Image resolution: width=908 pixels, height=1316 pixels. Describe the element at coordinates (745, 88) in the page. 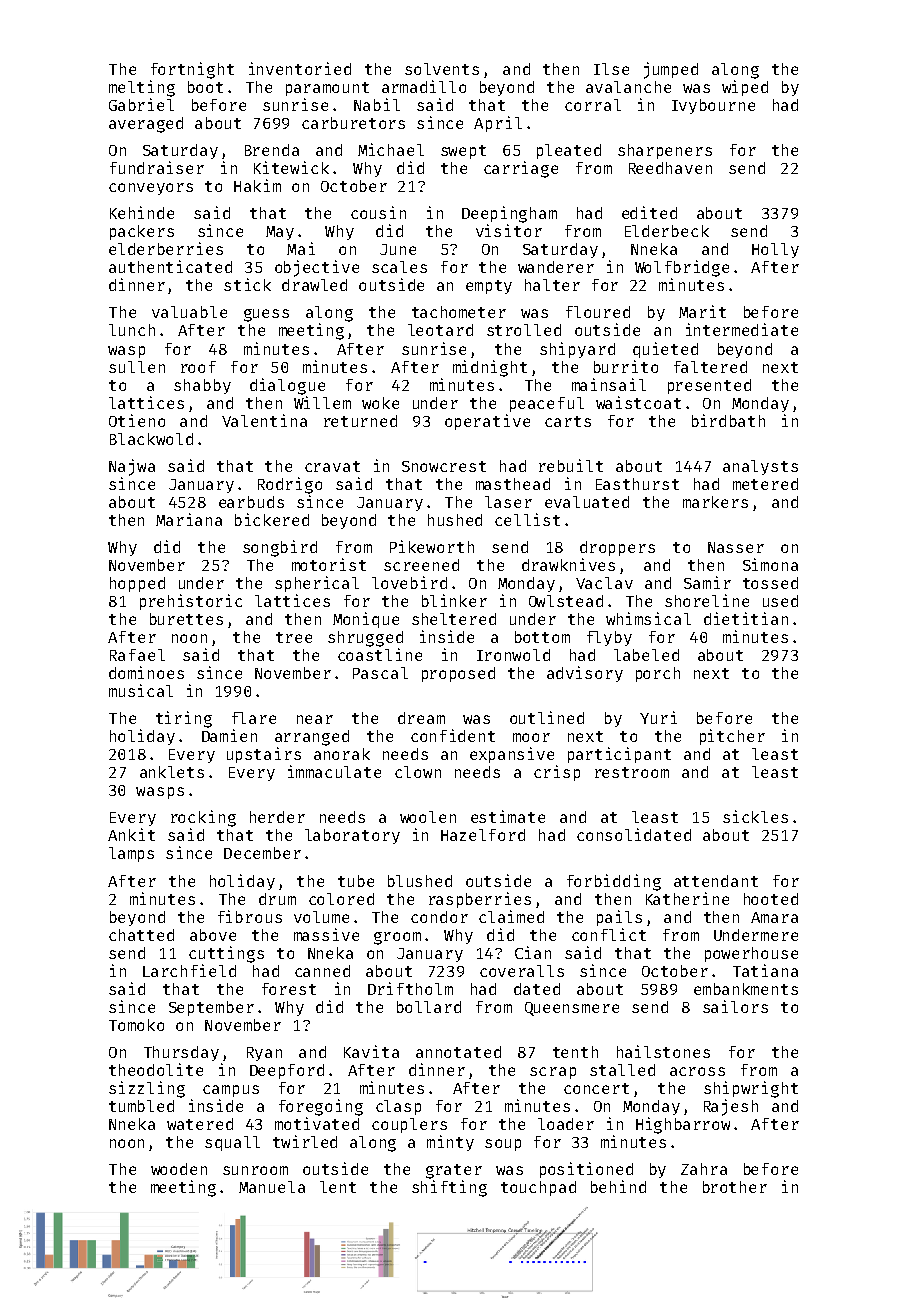

I see `wiped` at that location.
